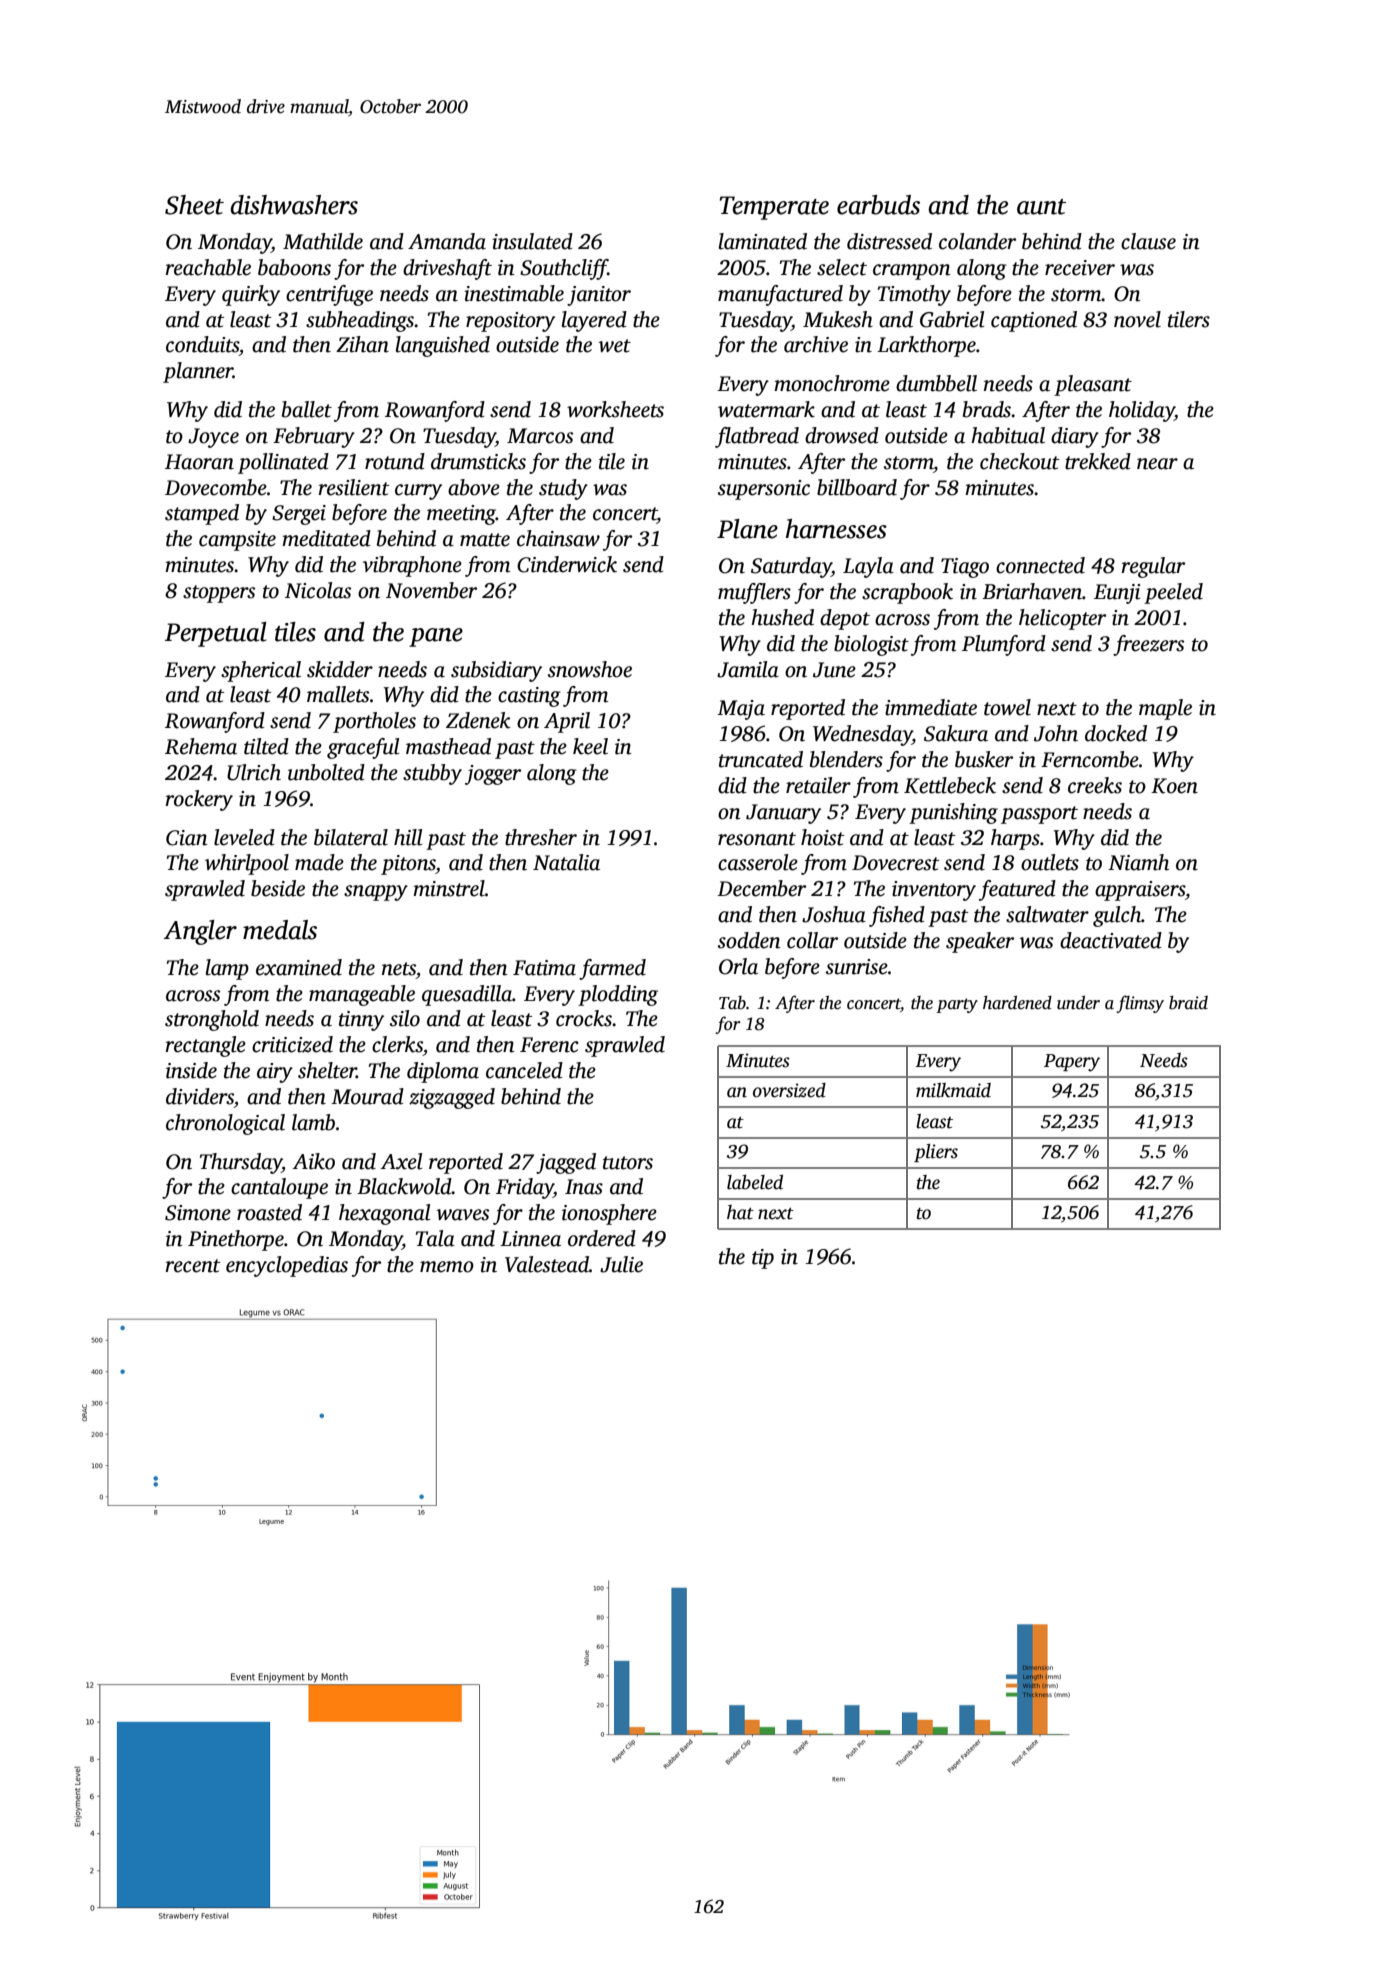 Image resolution: width=1386 pixels, height=1969 pixels. What do you see at coordinates (590, 746) in the image?
I see `keel` at bounding box center [590, 746].
